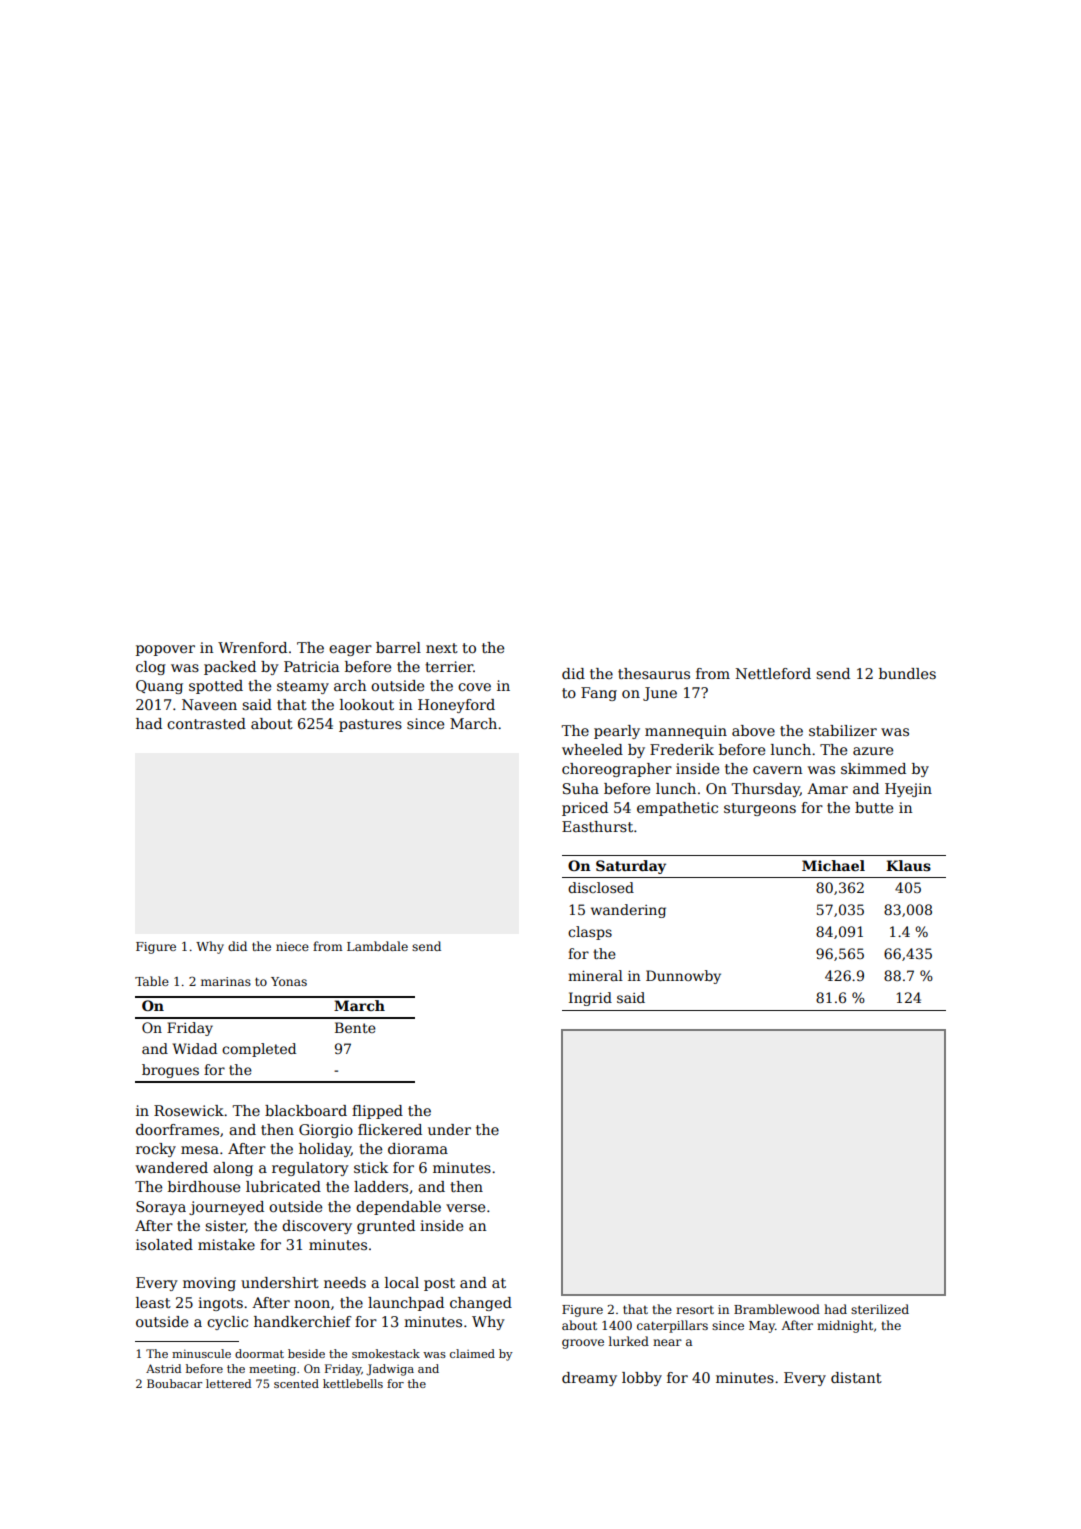 The height and width of the screenshot is (1529, 1081). I want to click on contrasted, so click(206, 723).
